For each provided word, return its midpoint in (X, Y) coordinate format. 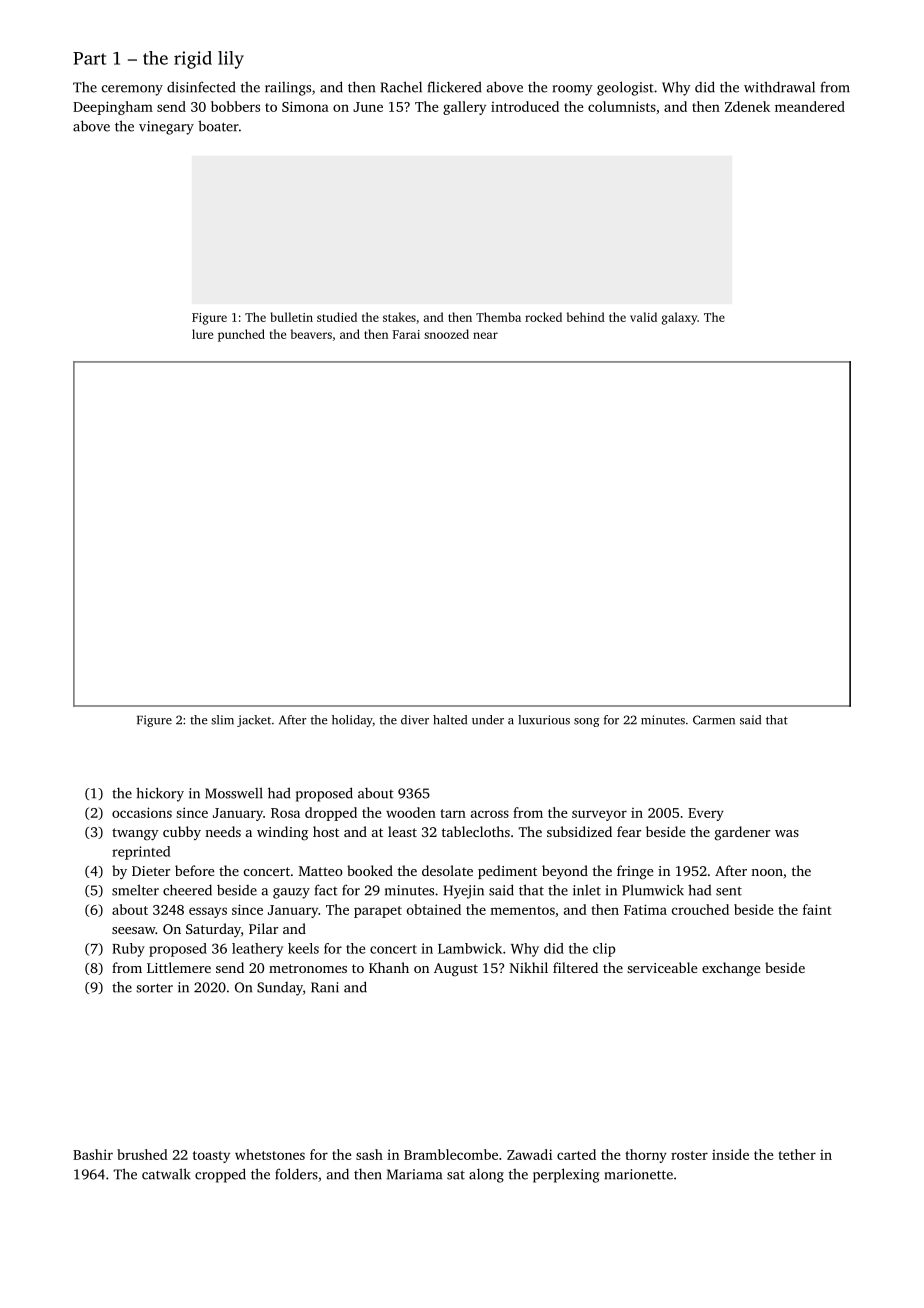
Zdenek (747, 106)
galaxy (679, 318)
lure (202, 334)
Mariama (414, 1174)
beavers (311, 334)
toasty (211, 1157)
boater (218, 126)
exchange (731, 969)
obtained (434, 909)
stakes (399, 317)
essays (208, 912)
